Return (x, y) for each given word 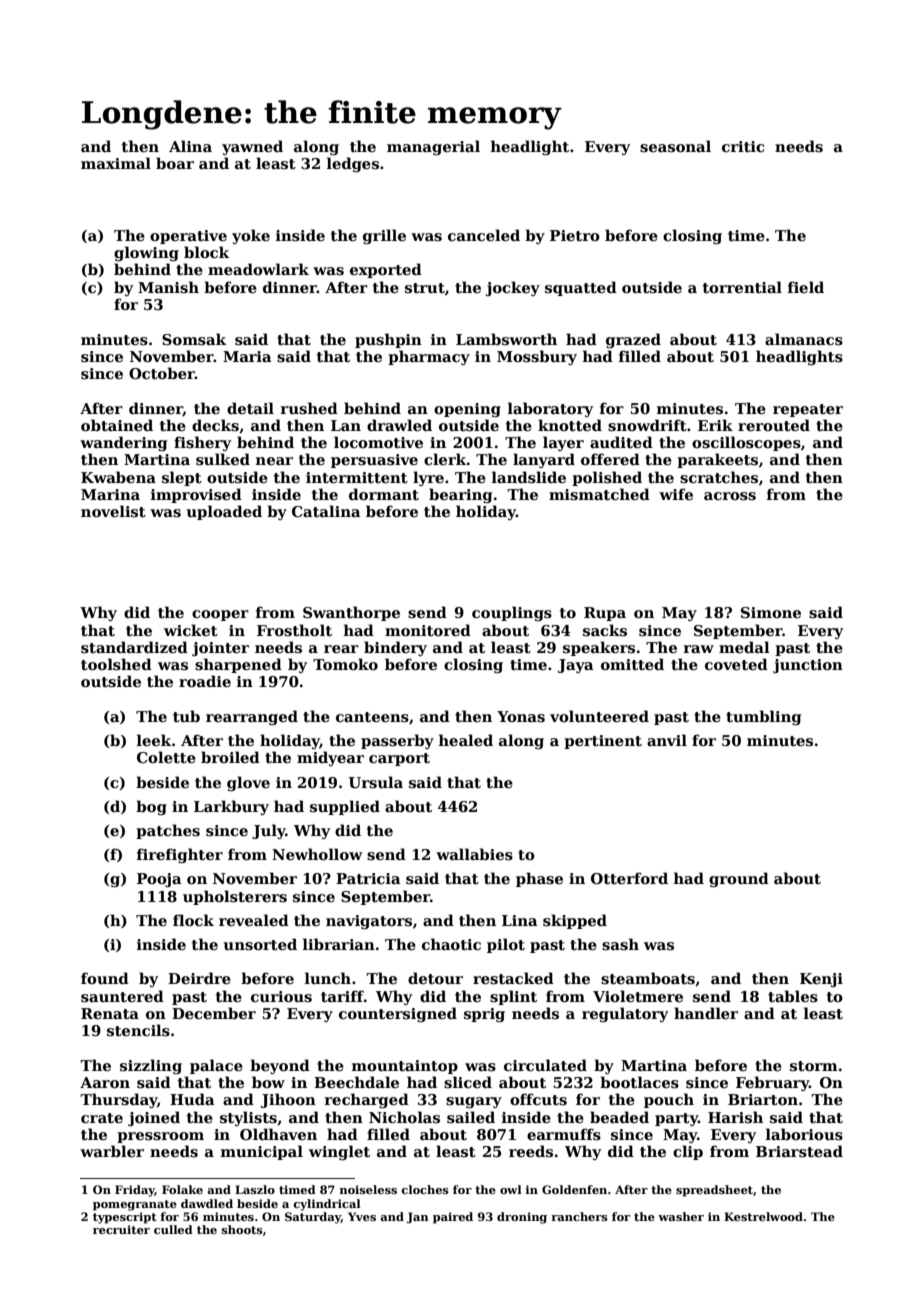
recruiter (121, 1229)
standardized (134, 647)
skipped (575, 921)
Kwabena (118, 477)
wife (676, 494)
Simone (771, 612)
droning (522, 1218)
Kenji (821, 980)
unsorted (260, 944)
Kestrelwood (763, 1216)
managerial (433, 147)
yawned (252, 147)
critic (743, 146)
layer (563, 443)
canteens (372, 717)
